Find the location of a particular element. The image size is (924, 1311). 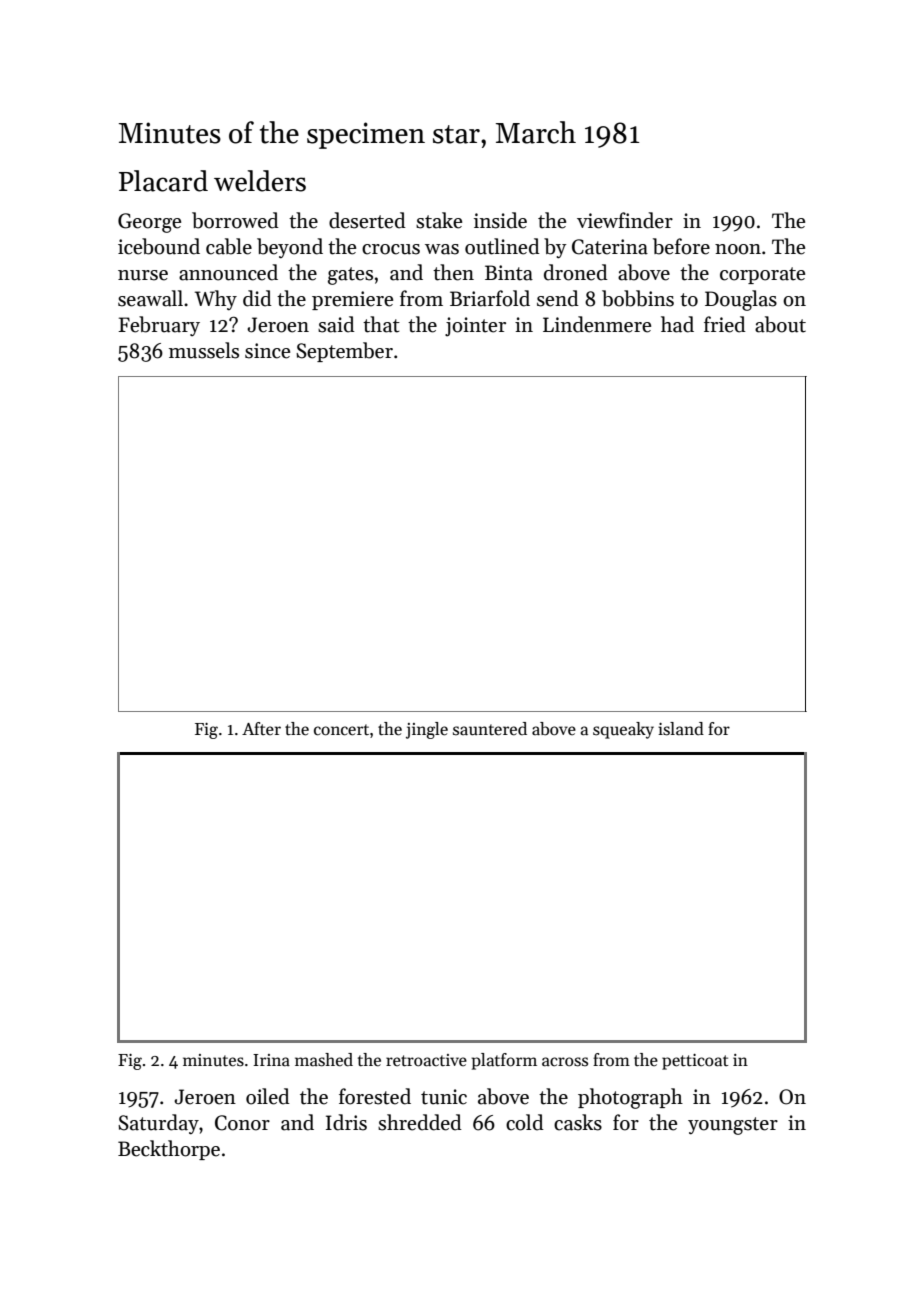

island is located at coordinates (681, 729).
